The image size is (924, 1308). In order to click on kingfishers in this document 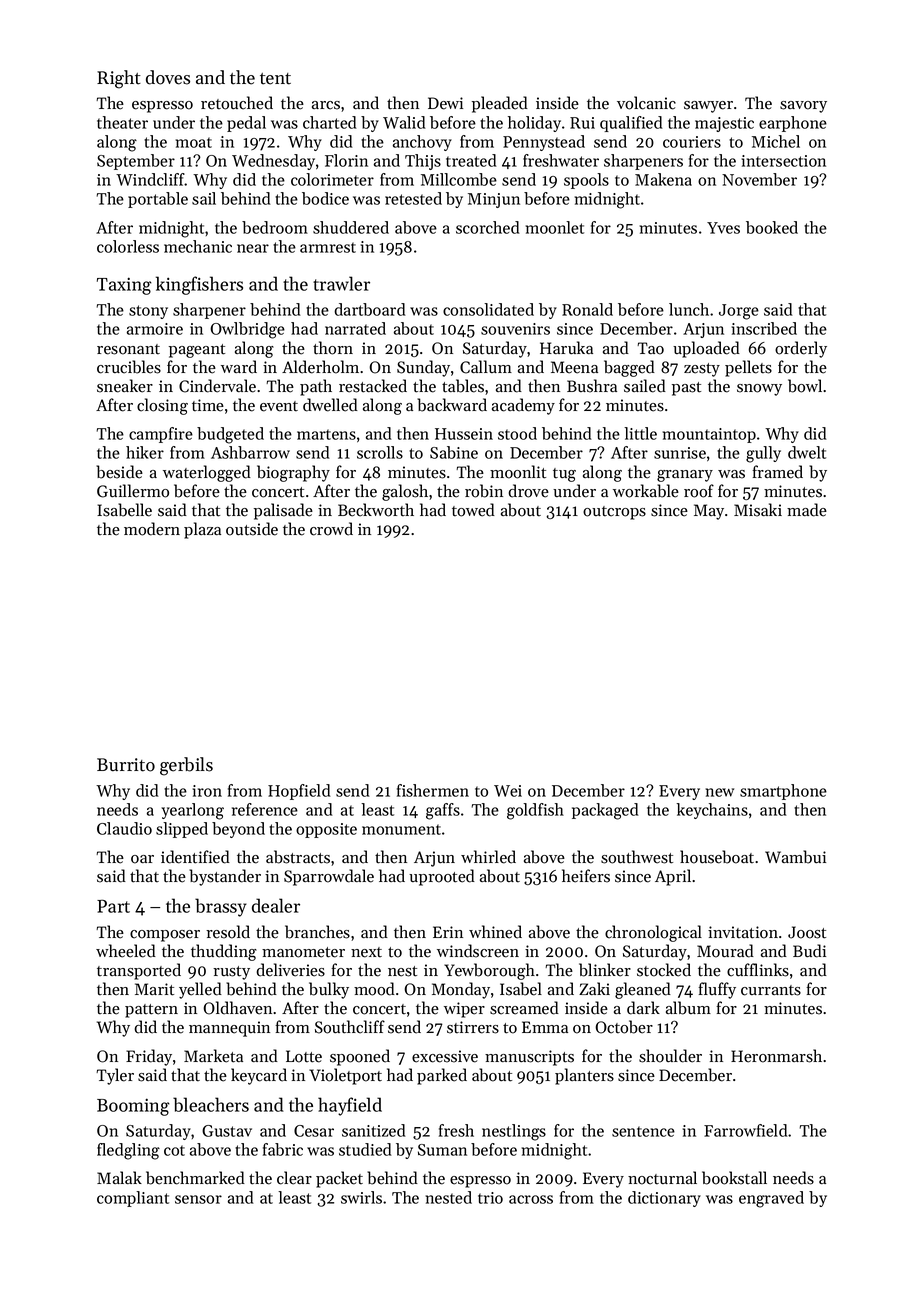, I will do `click(199, 285)`.
